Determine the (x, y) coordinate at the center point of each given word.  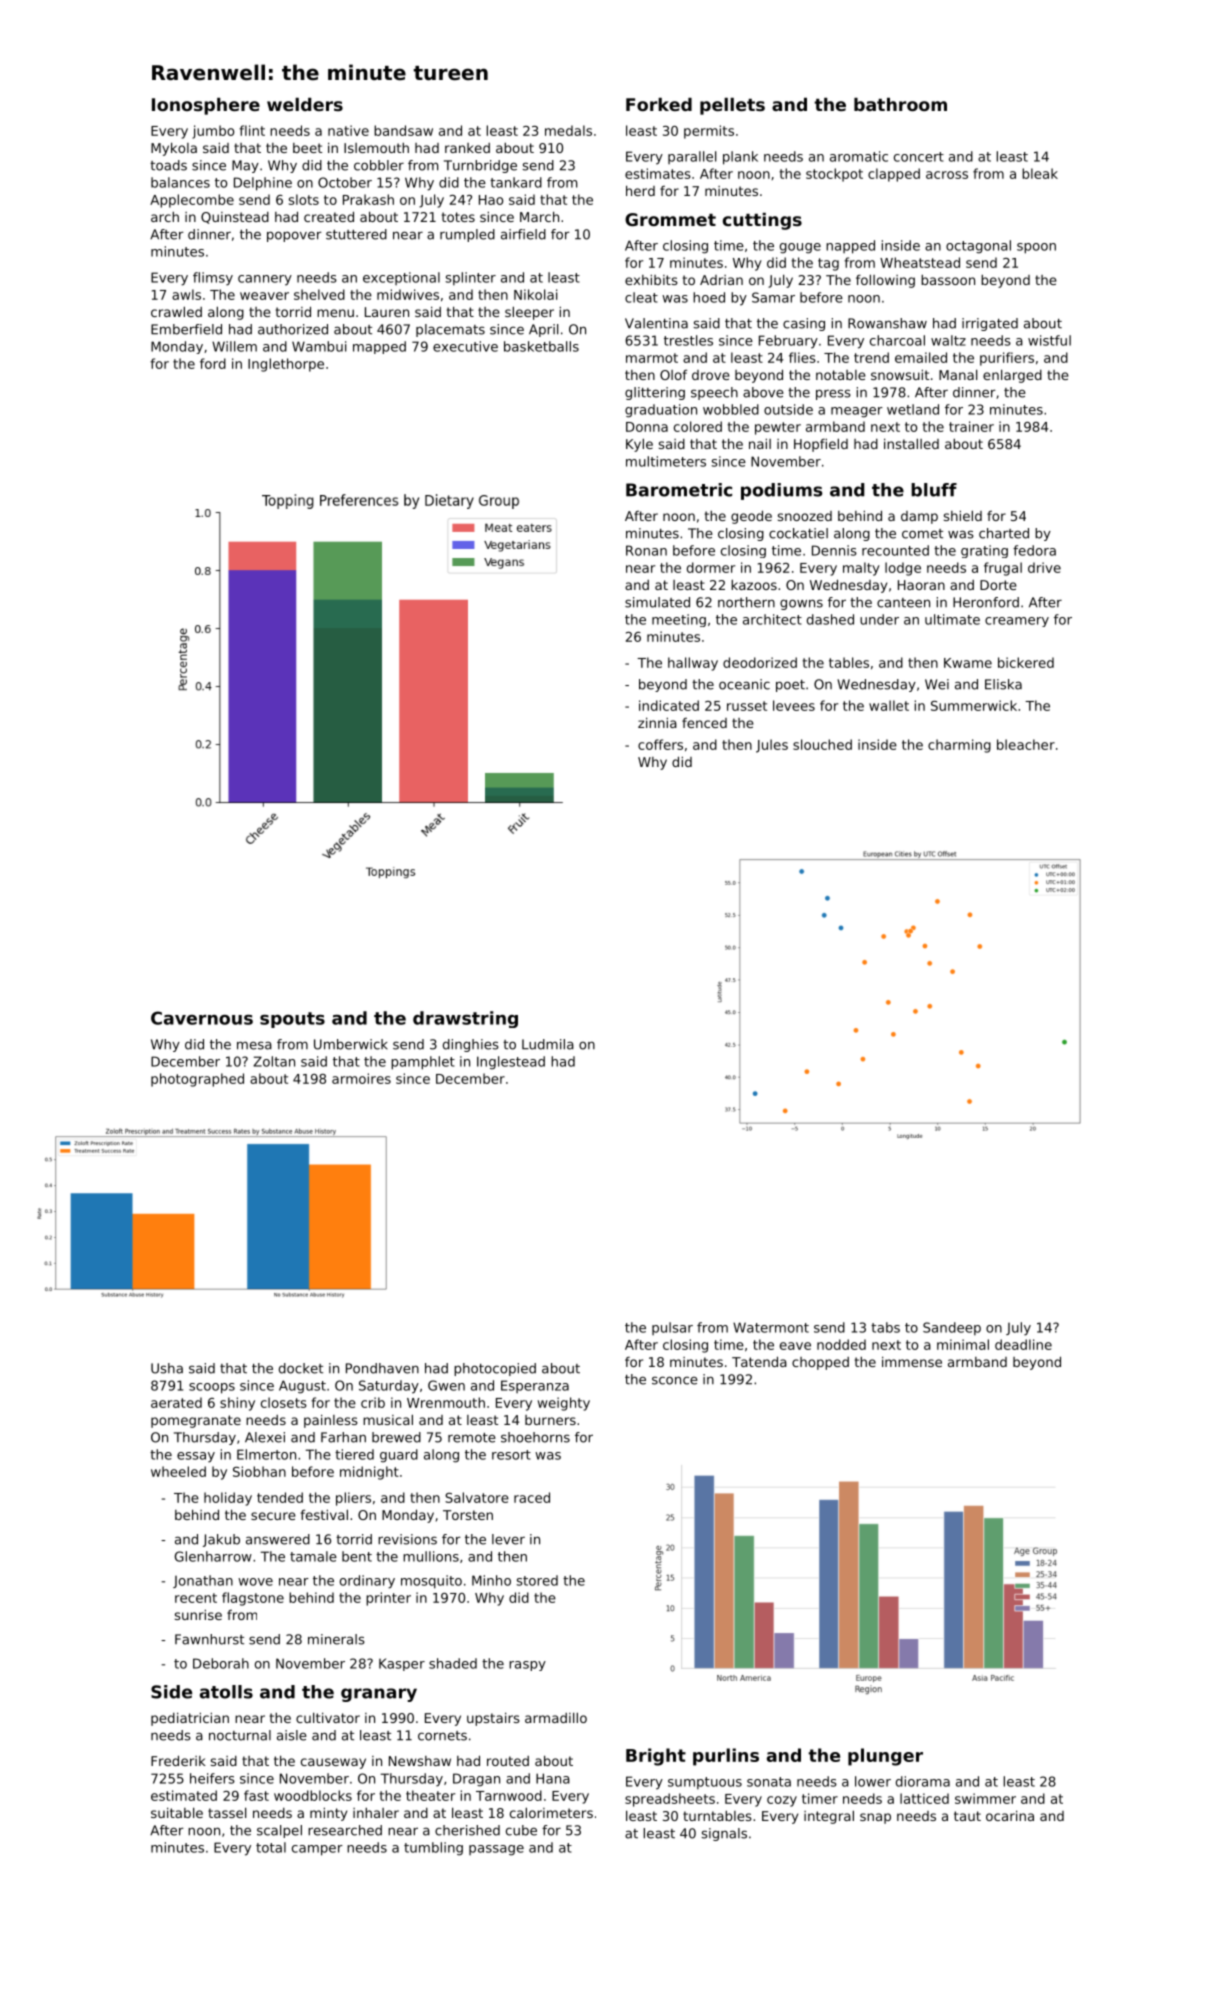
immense (912, 1362)
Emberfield (186, 329)
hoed (709, 297)
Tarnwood (509, 1795)
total (271, 1847)
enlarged (1012, 376)
